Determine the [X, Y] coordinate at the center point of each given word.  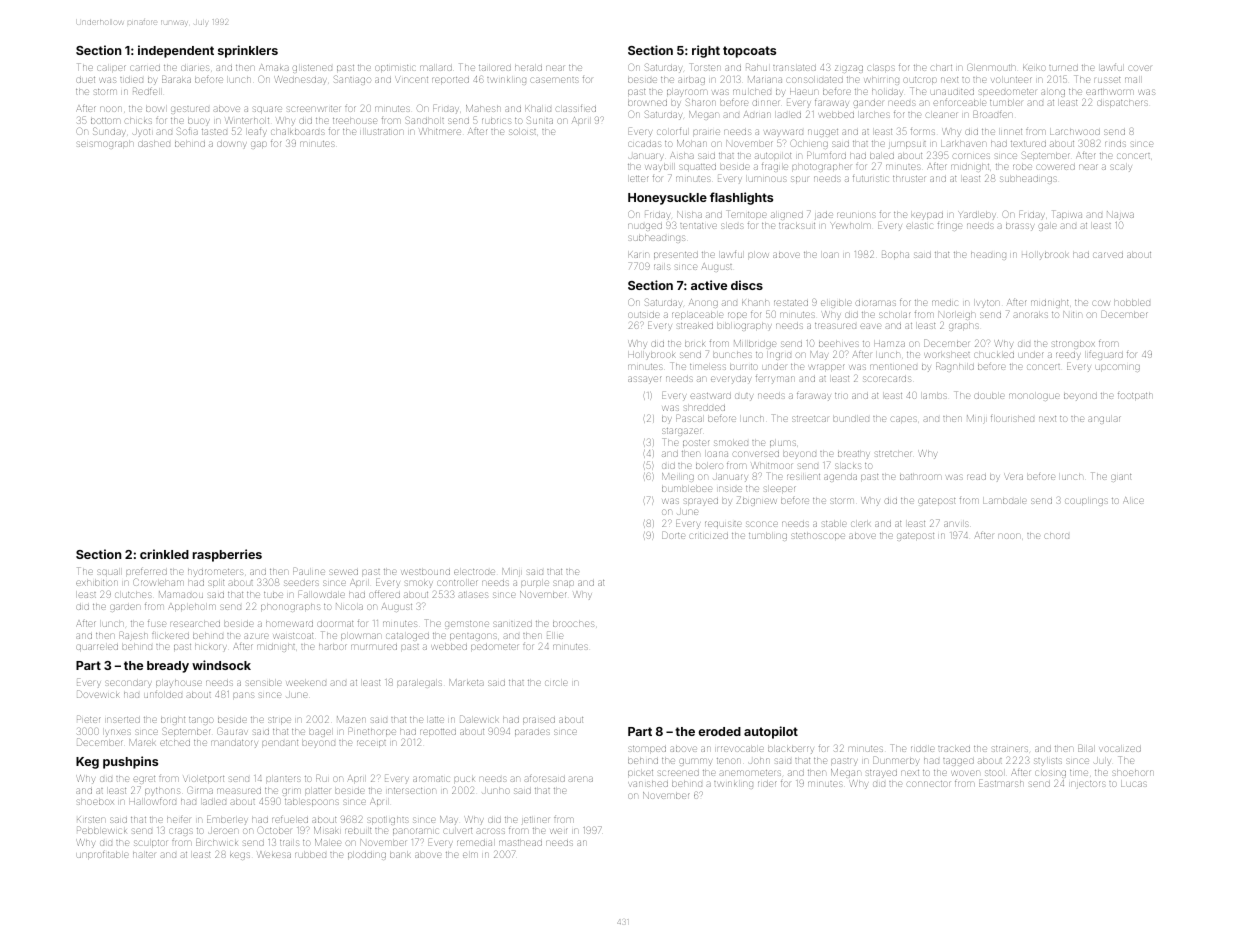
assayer [645, 380]
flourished [1012, 419]
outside [643, 315]
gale [1047, 227]
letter [639, 179]
